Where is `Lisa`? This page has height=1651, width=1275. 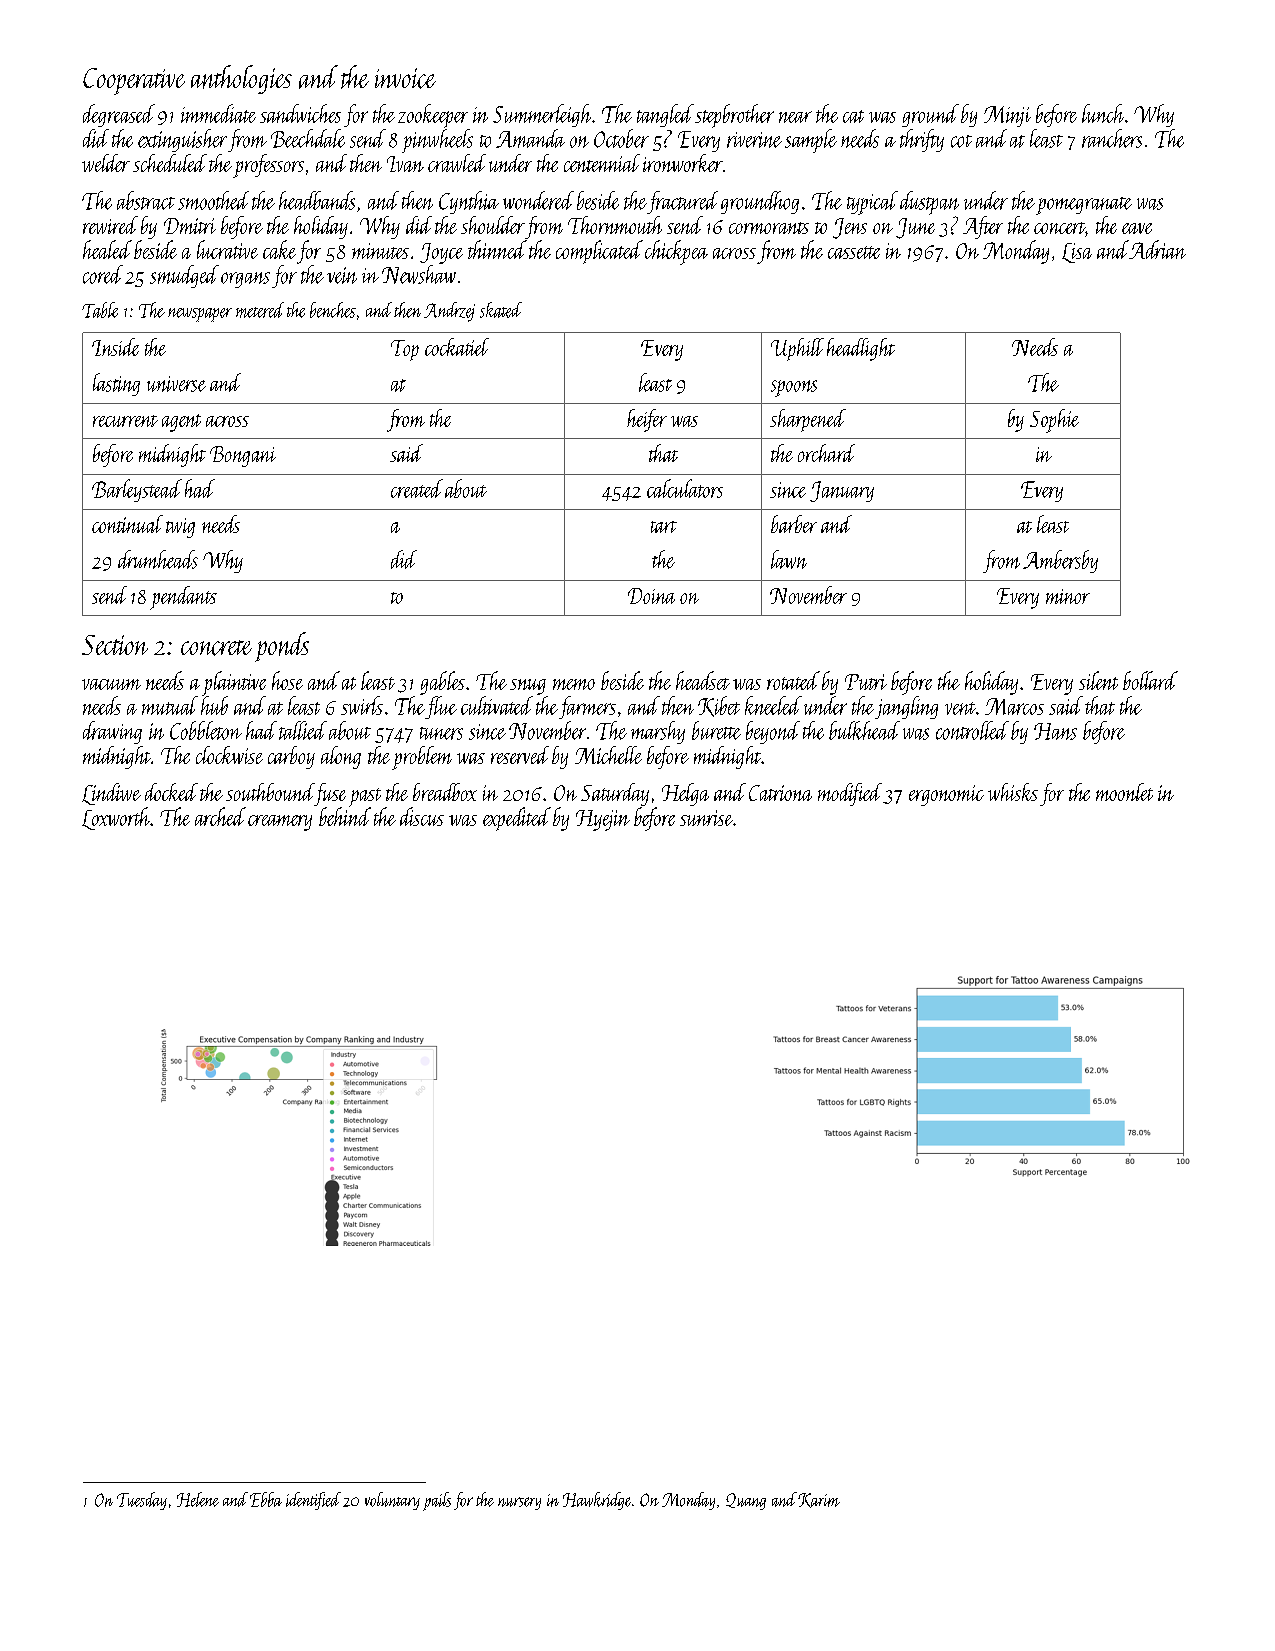 Lisa is located at coordinates (1077, 253).
